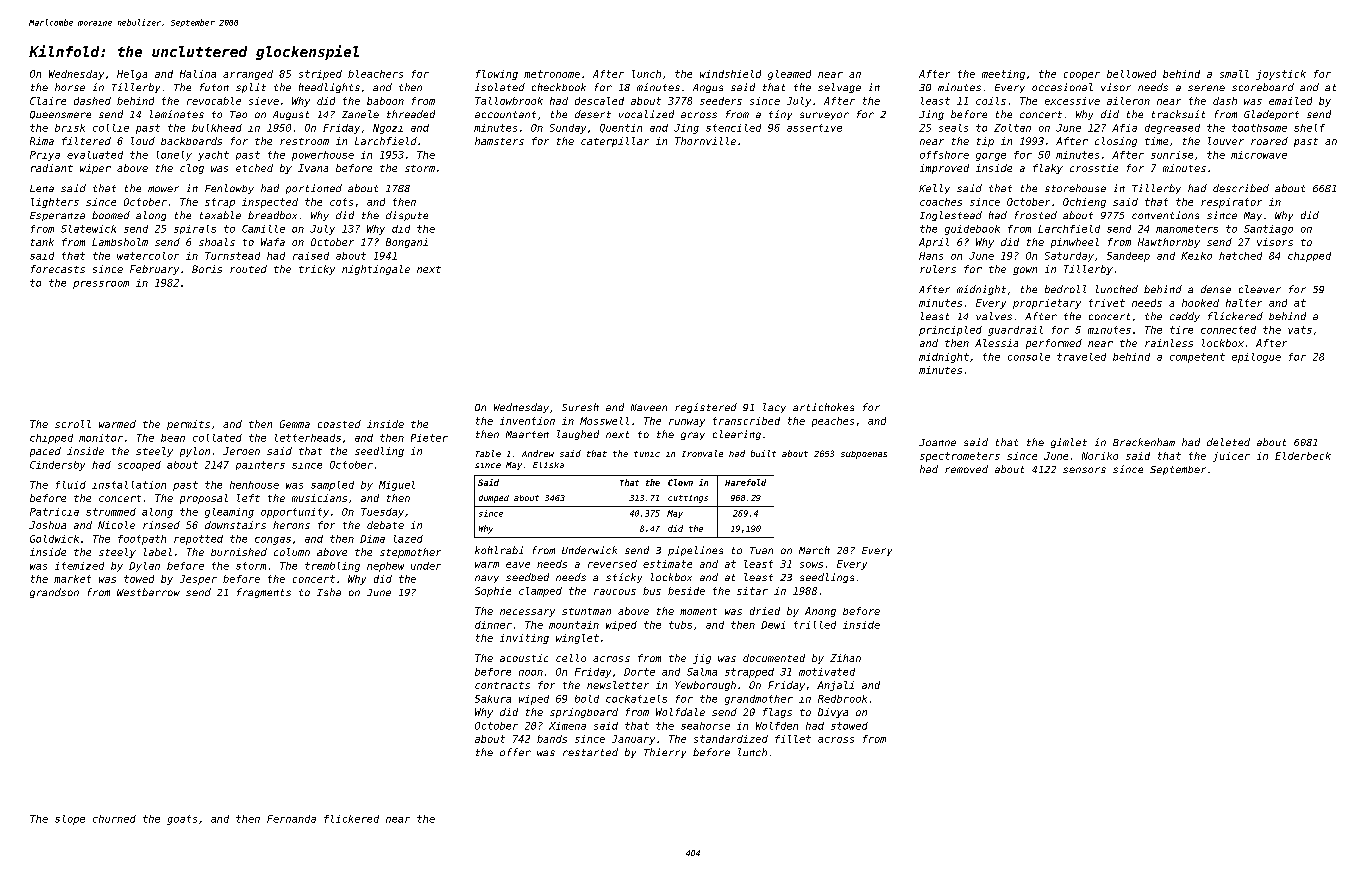  What do you see at coordinates (375, 74) in the screenshot?
I see `bleachers` at bounding box center [375, 74].
